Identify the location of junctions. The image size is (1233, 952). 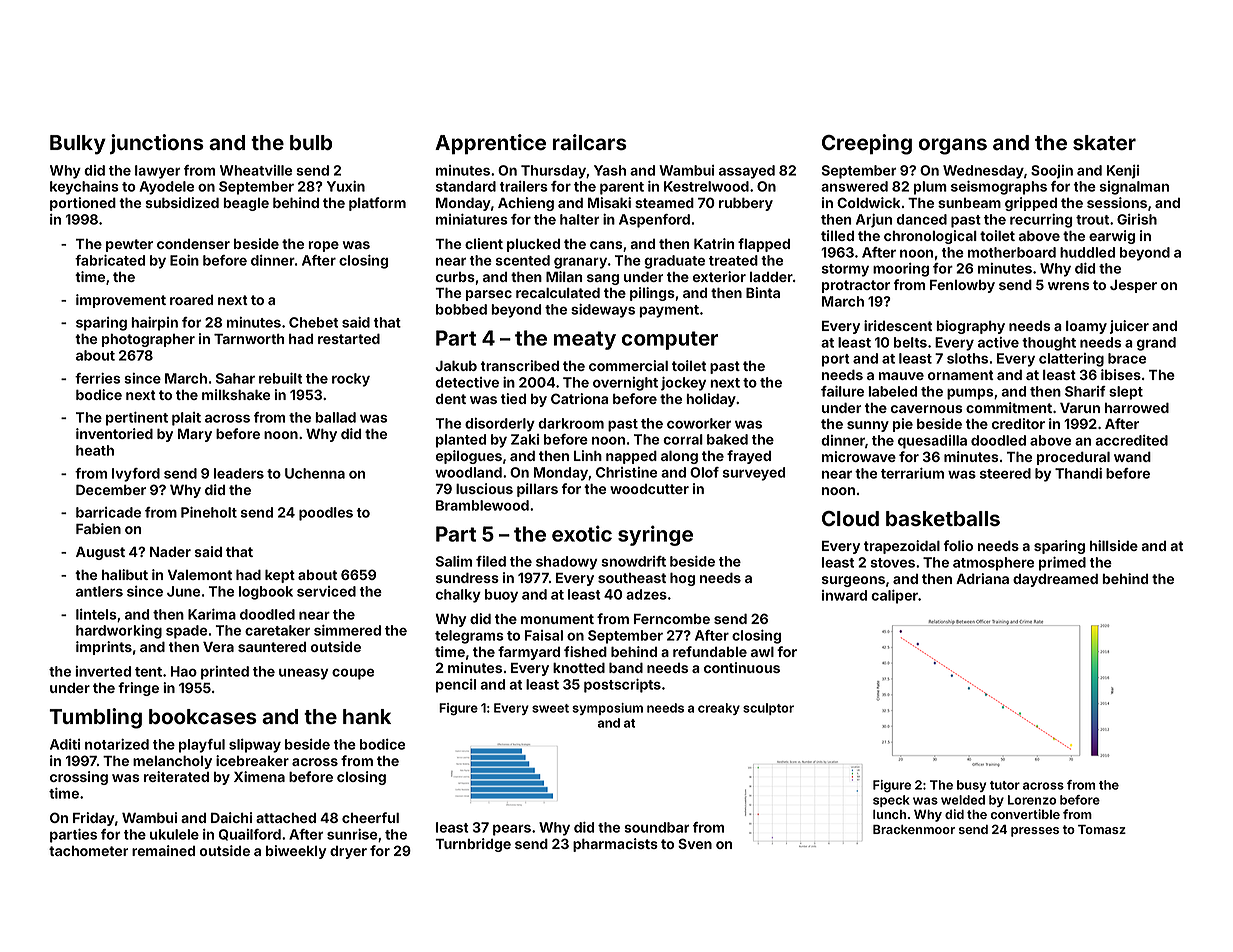
(157, 144).
